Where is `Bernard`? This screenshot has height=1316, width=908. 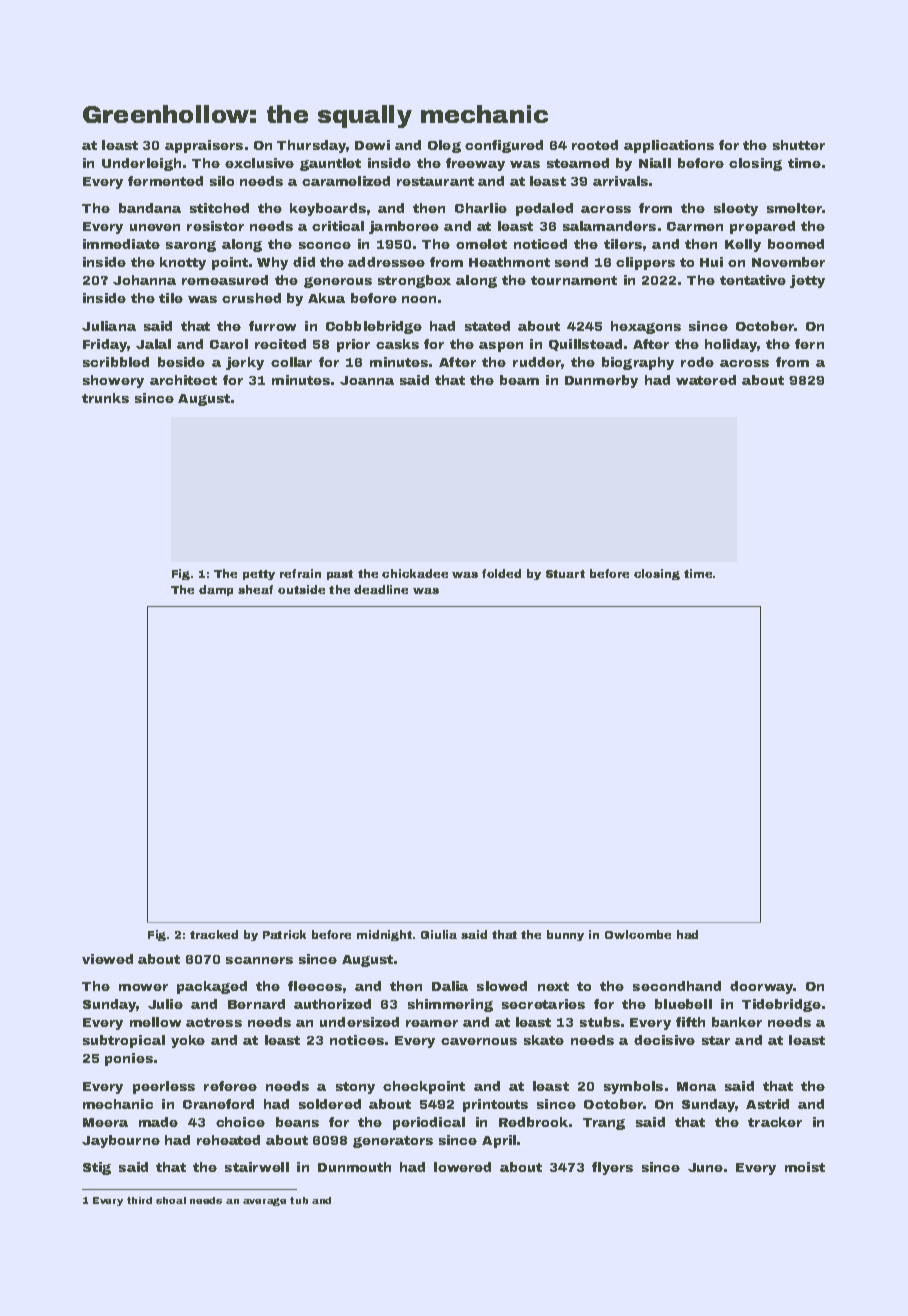
Bernard is located at coordinates (256, 1004).
